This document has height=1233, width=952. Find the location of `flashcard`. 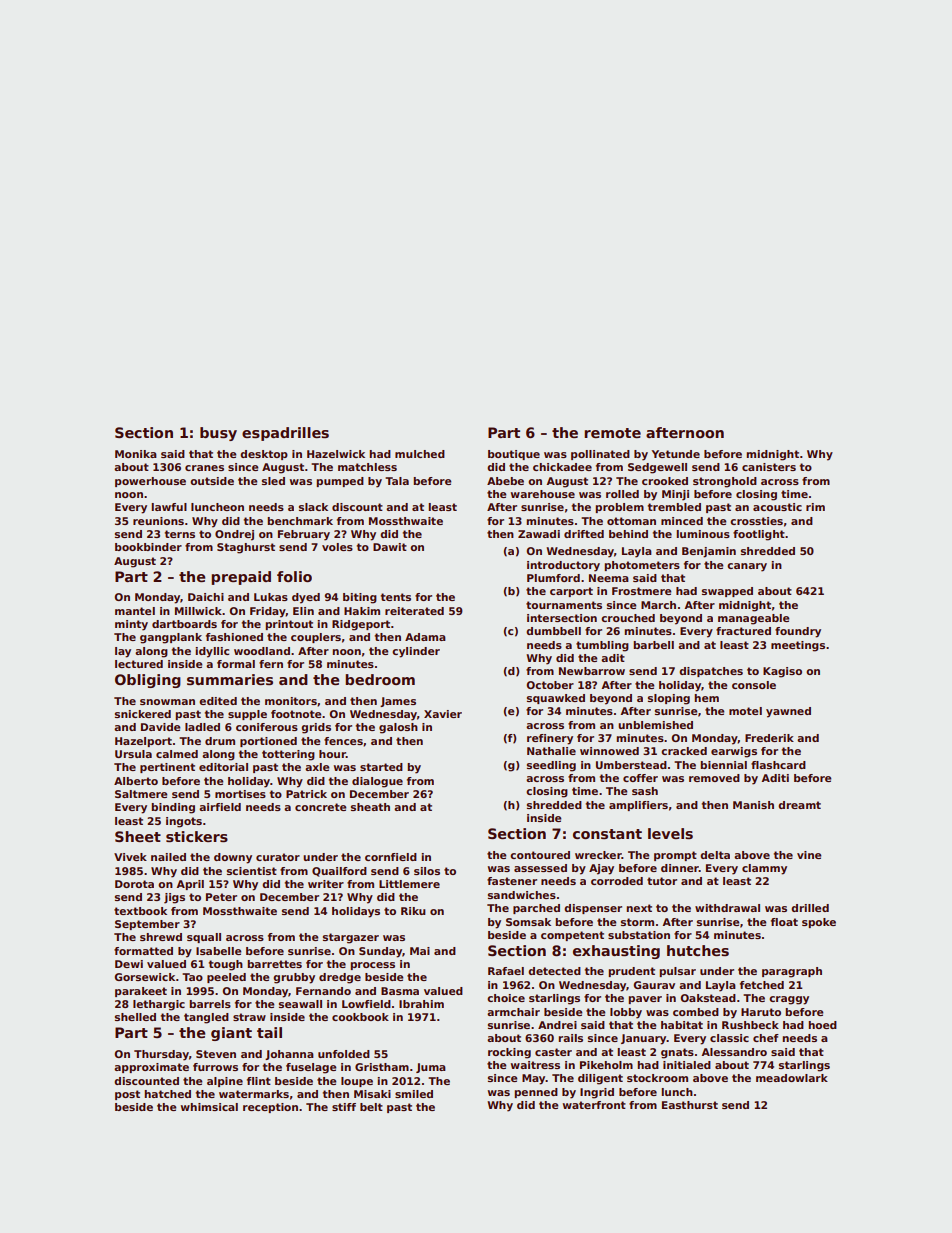

flashcard is located at coordinates (778, 765).
